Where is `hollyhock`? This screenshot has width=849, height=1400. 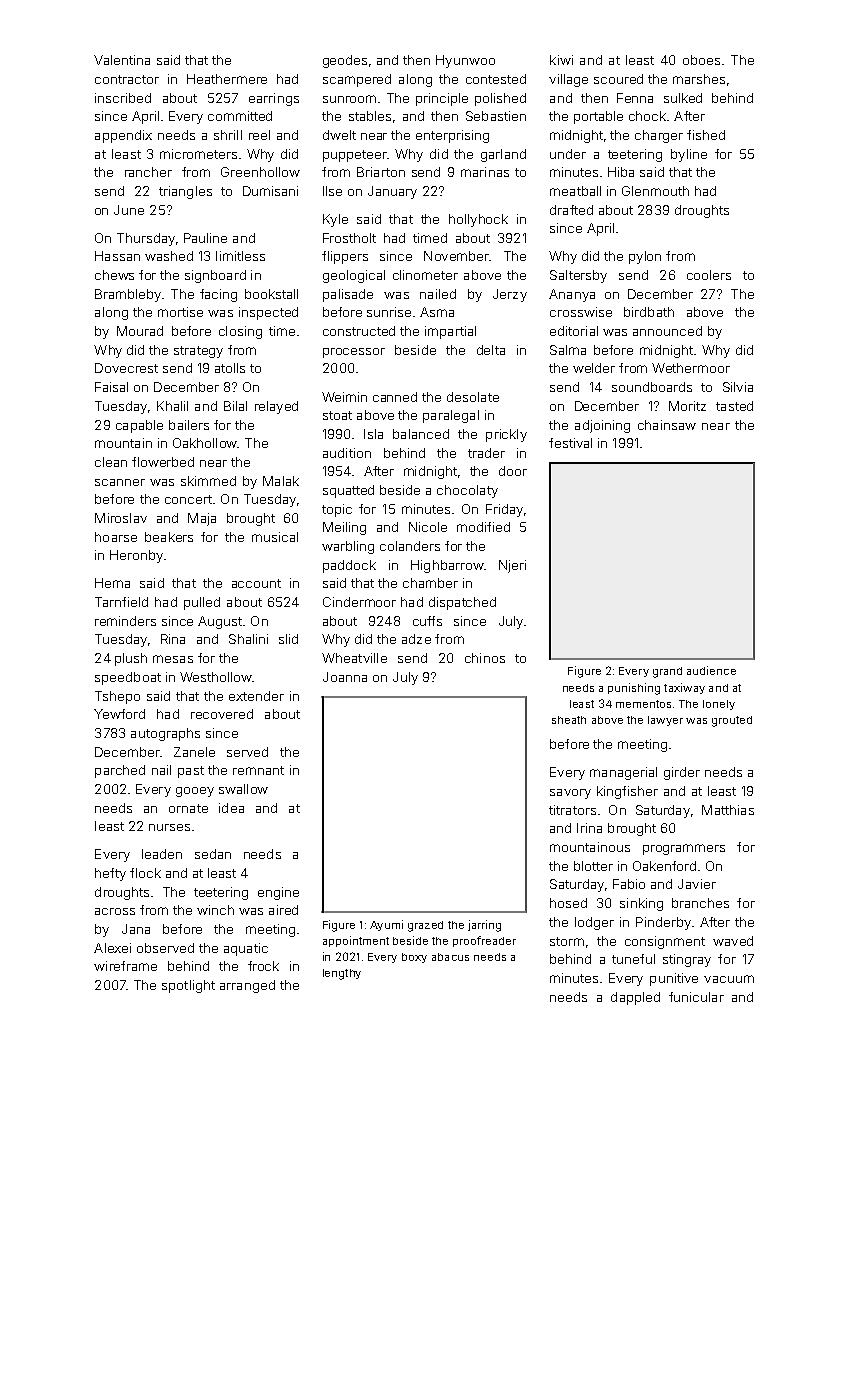 hollyhock is located at coordinates (478, 220).
